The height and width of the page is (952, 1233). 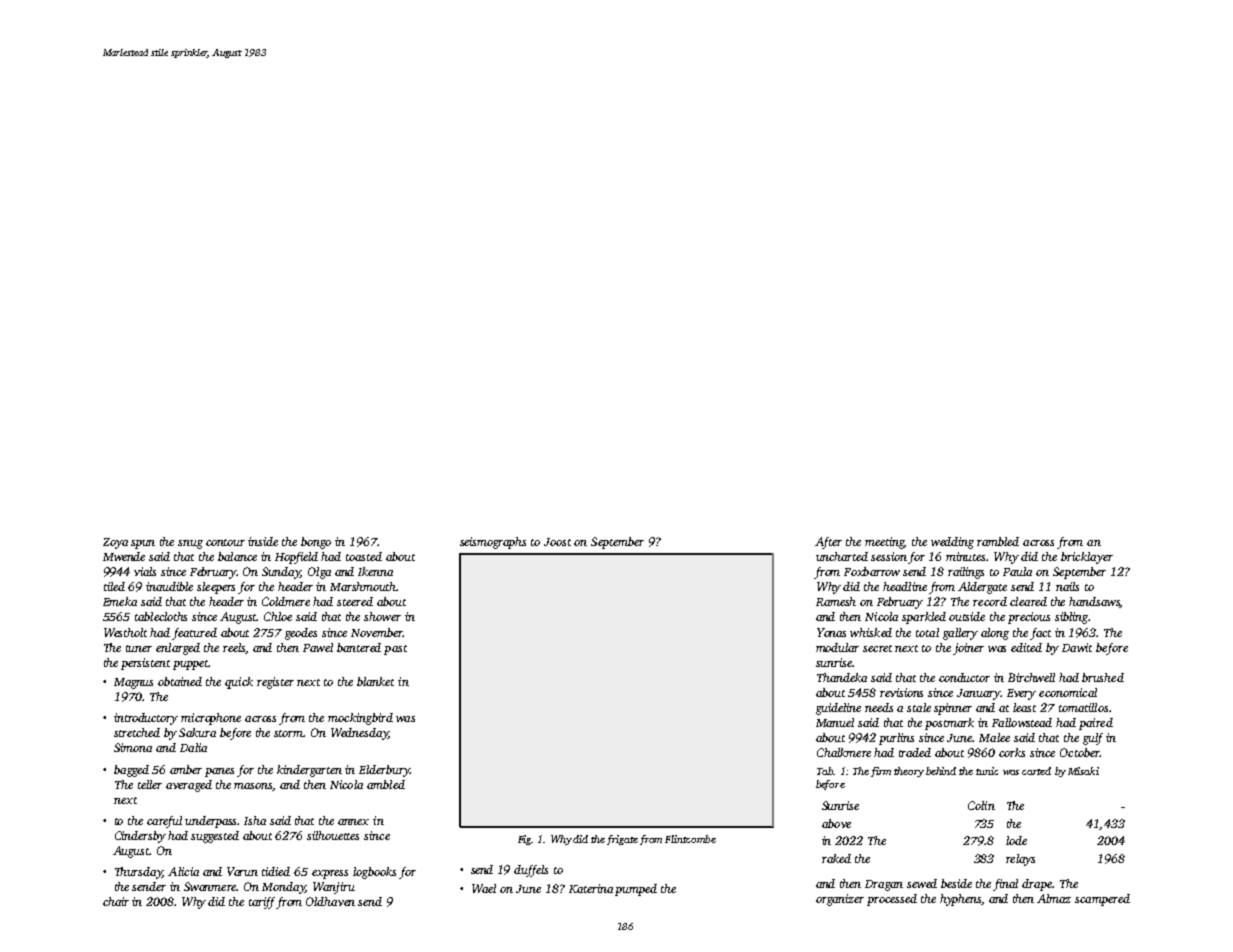 I want to click on Misaki, so click(x=1083, y=771).
